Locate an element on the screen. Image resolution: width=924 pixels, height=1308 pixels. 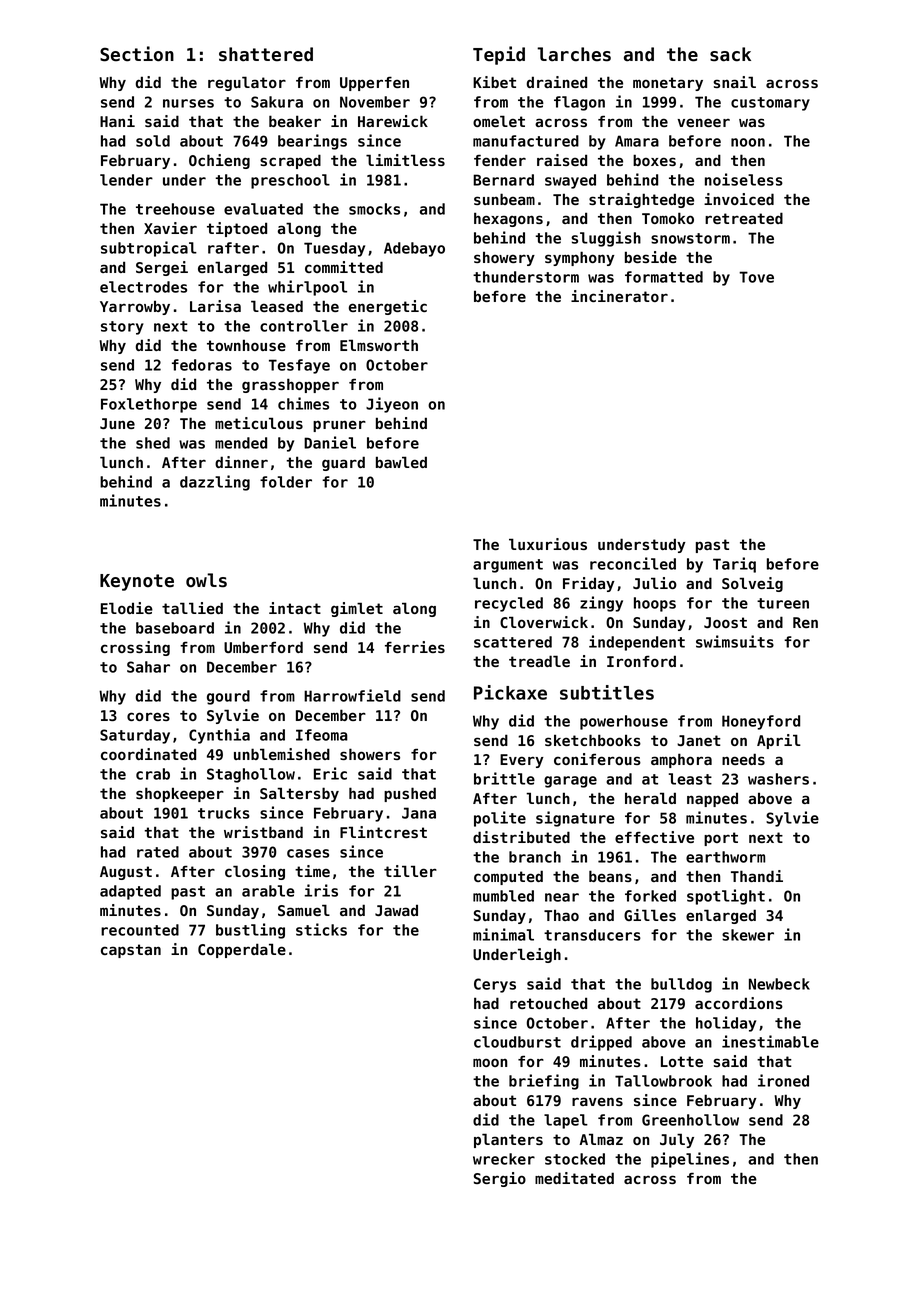
dazzling is located at coordinates (215, 483).
